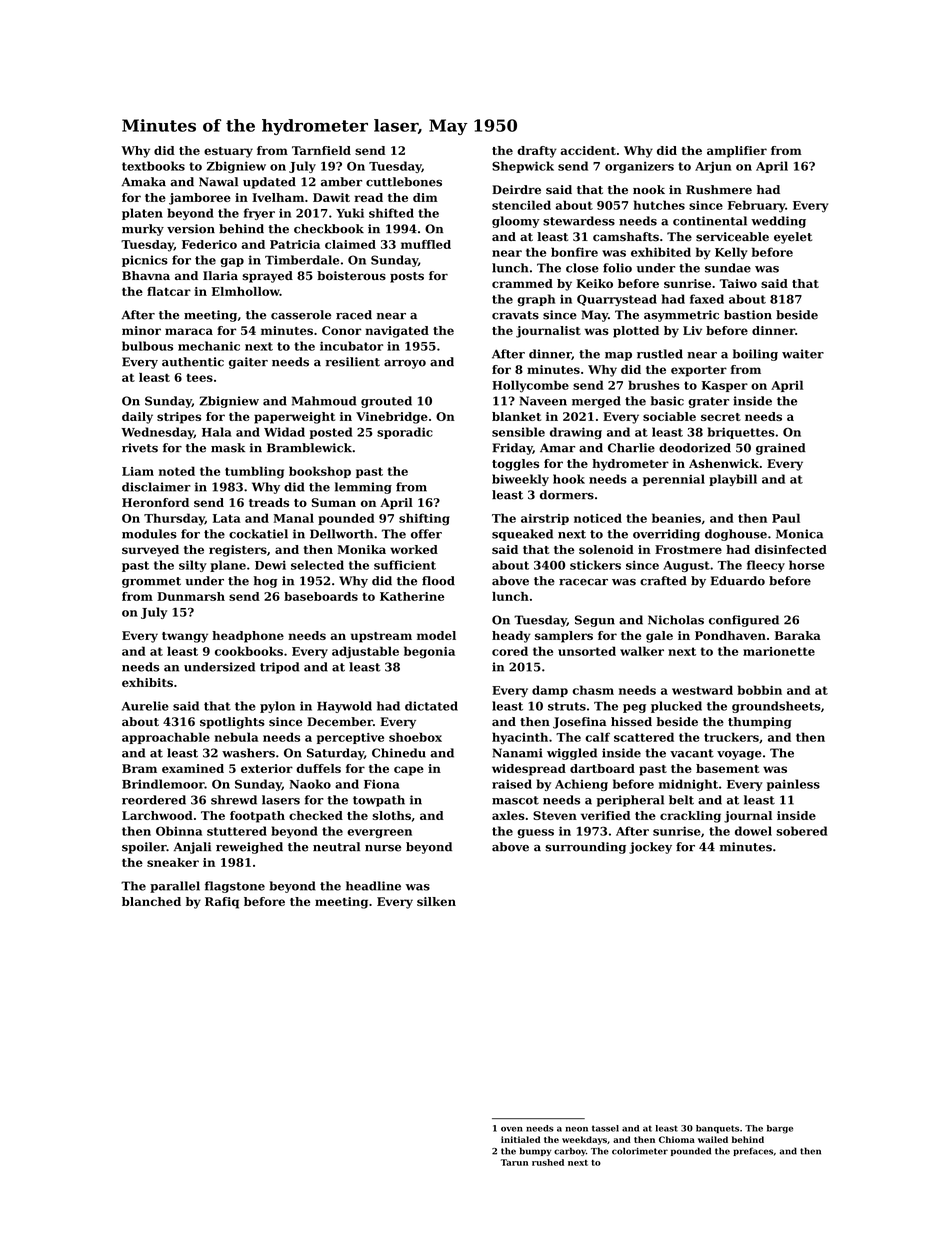  I want to click on hook, so click(569, 479).
